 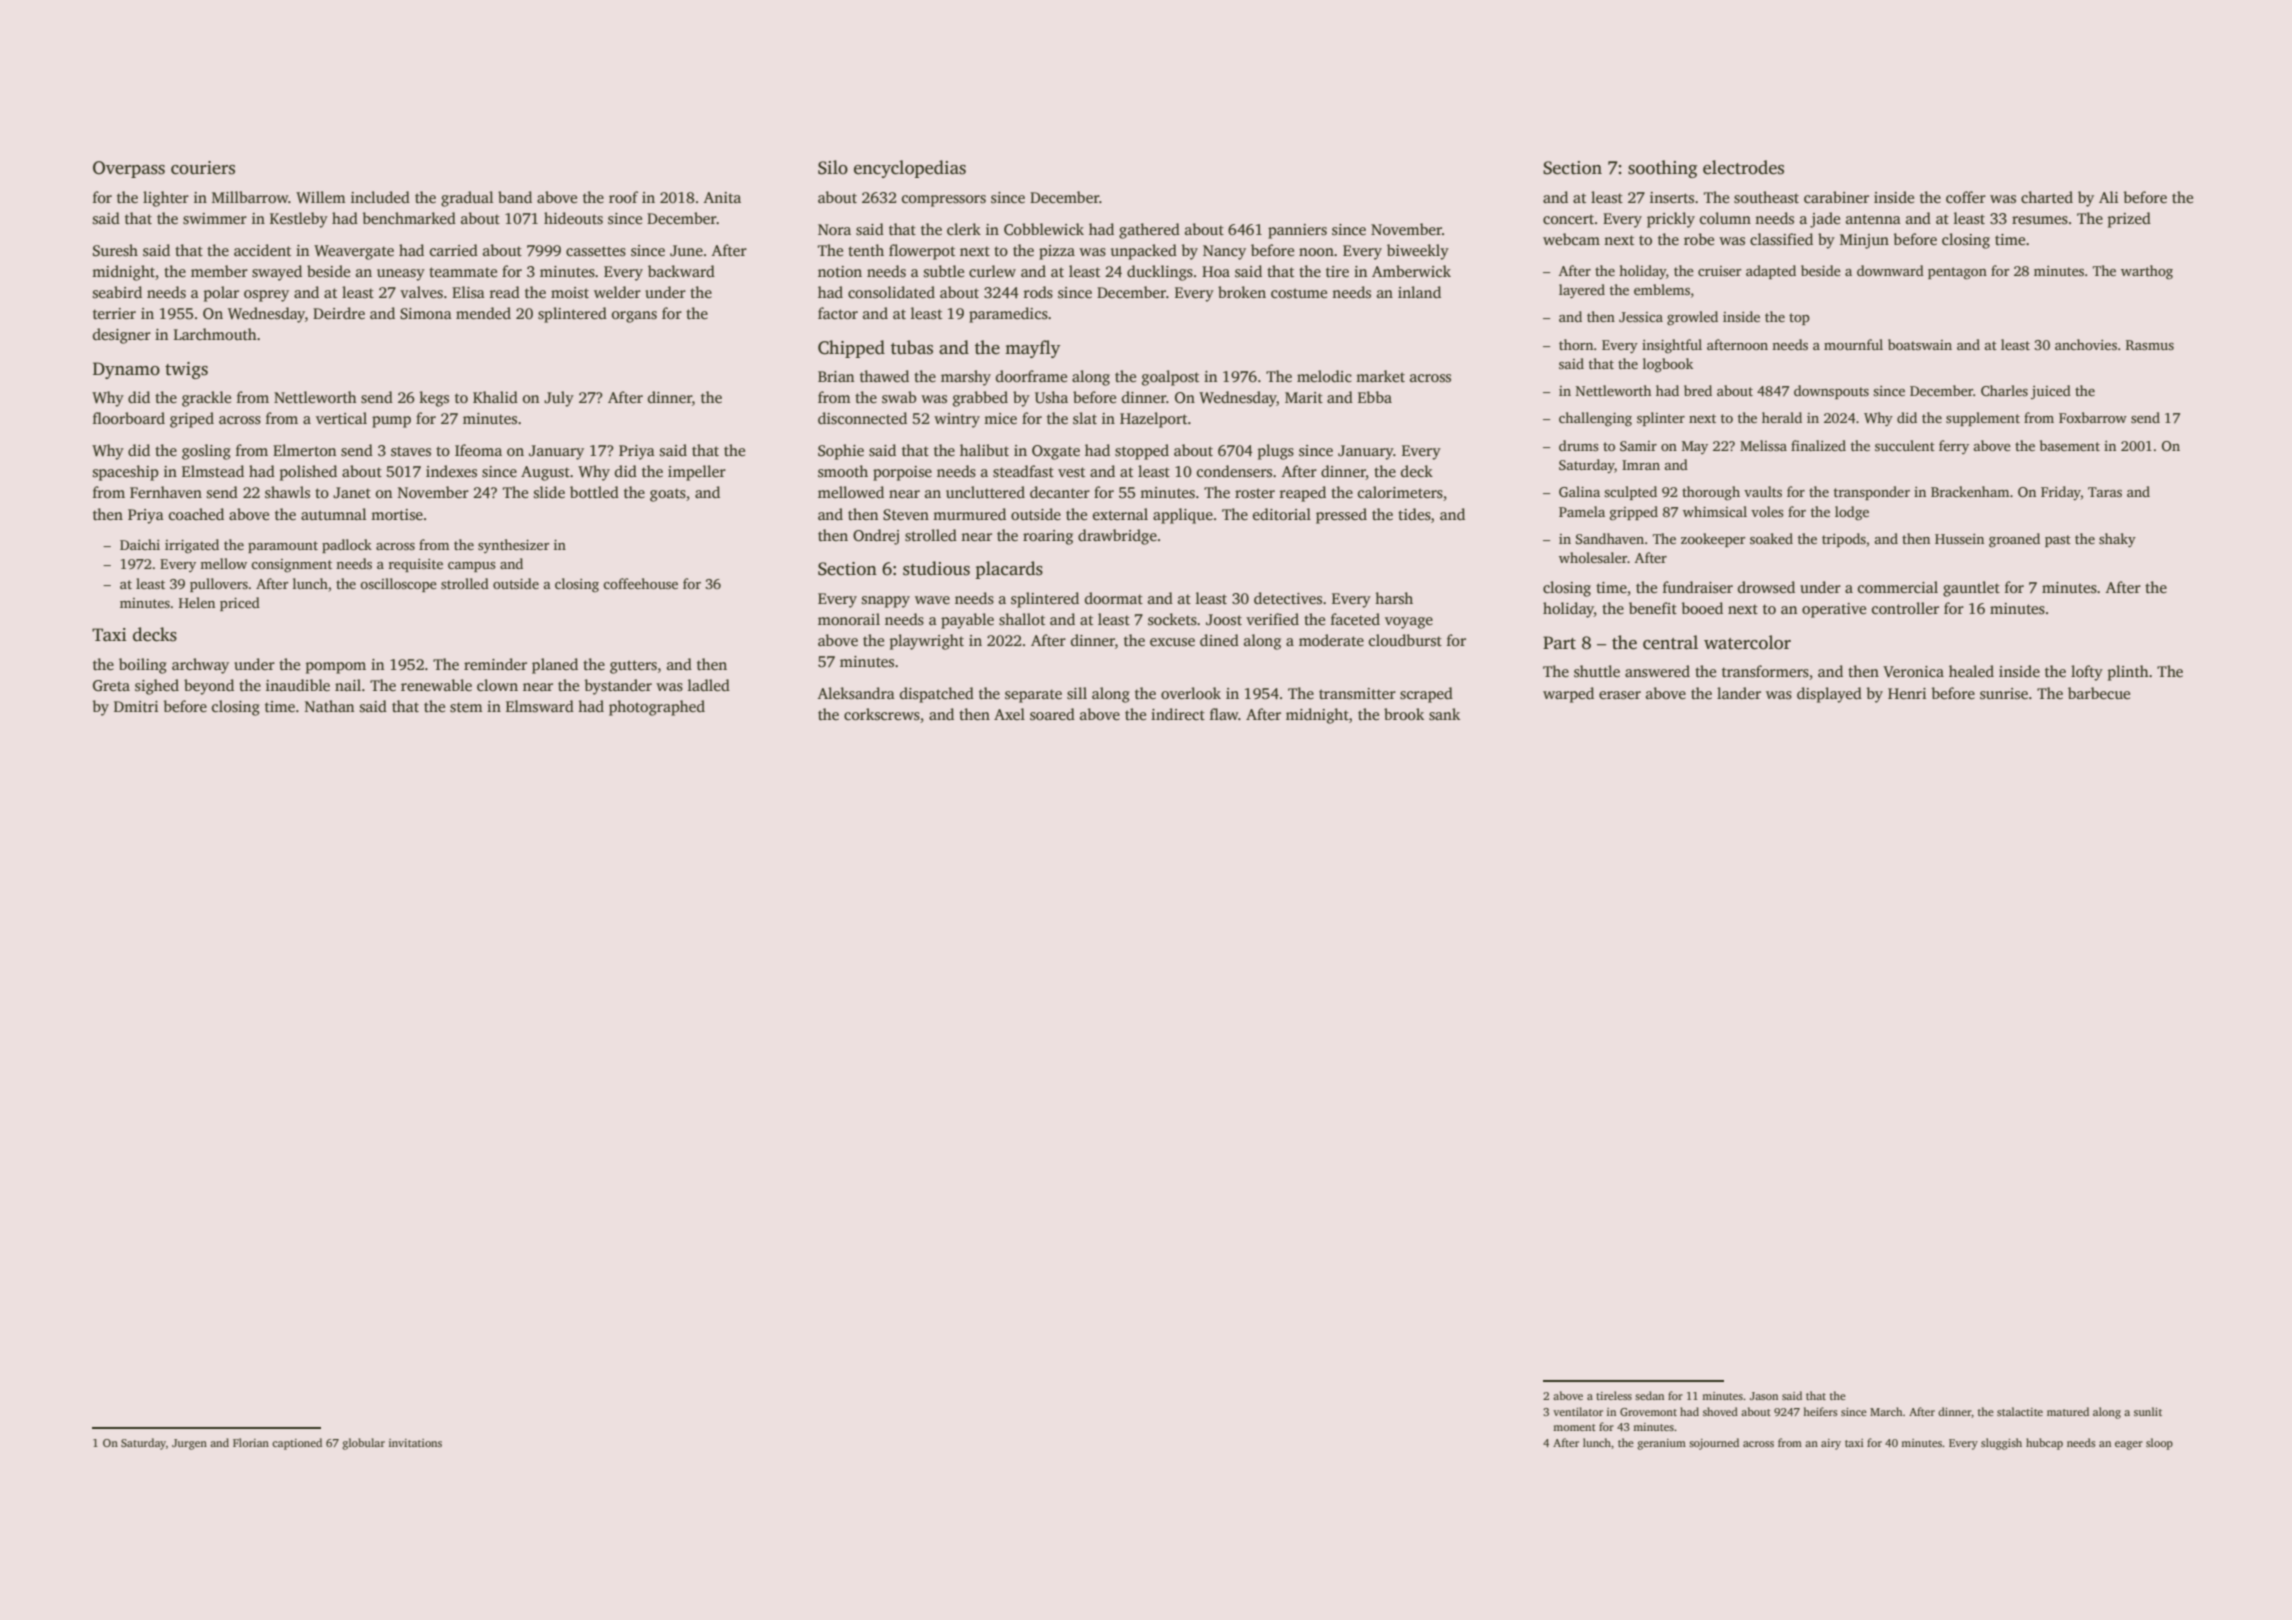 I want to click on carried, so click(x=454, y=250).
